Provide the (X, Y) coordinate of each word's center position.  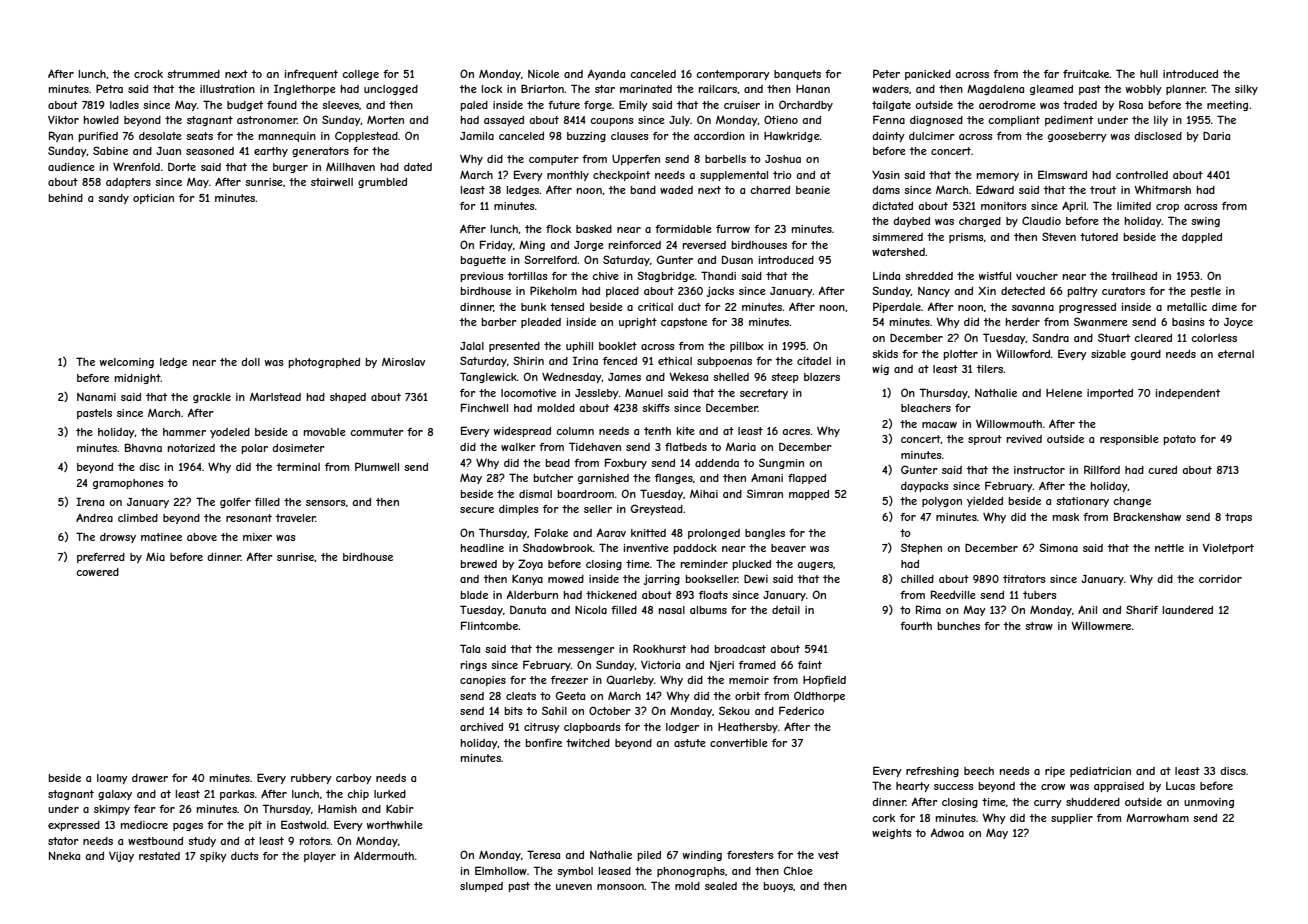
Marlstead (275, 397)
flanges (674, 479)
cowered (97, 572)
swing (1205, 222)
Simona (1058, 547)
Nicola (591, 610)
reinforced (635, 245)
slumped (481, 887)
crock (148, 74)
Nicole (543, 74)
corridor (1220, 579)
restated (159, 856)
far (1051, 74)
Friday (496, 245)
